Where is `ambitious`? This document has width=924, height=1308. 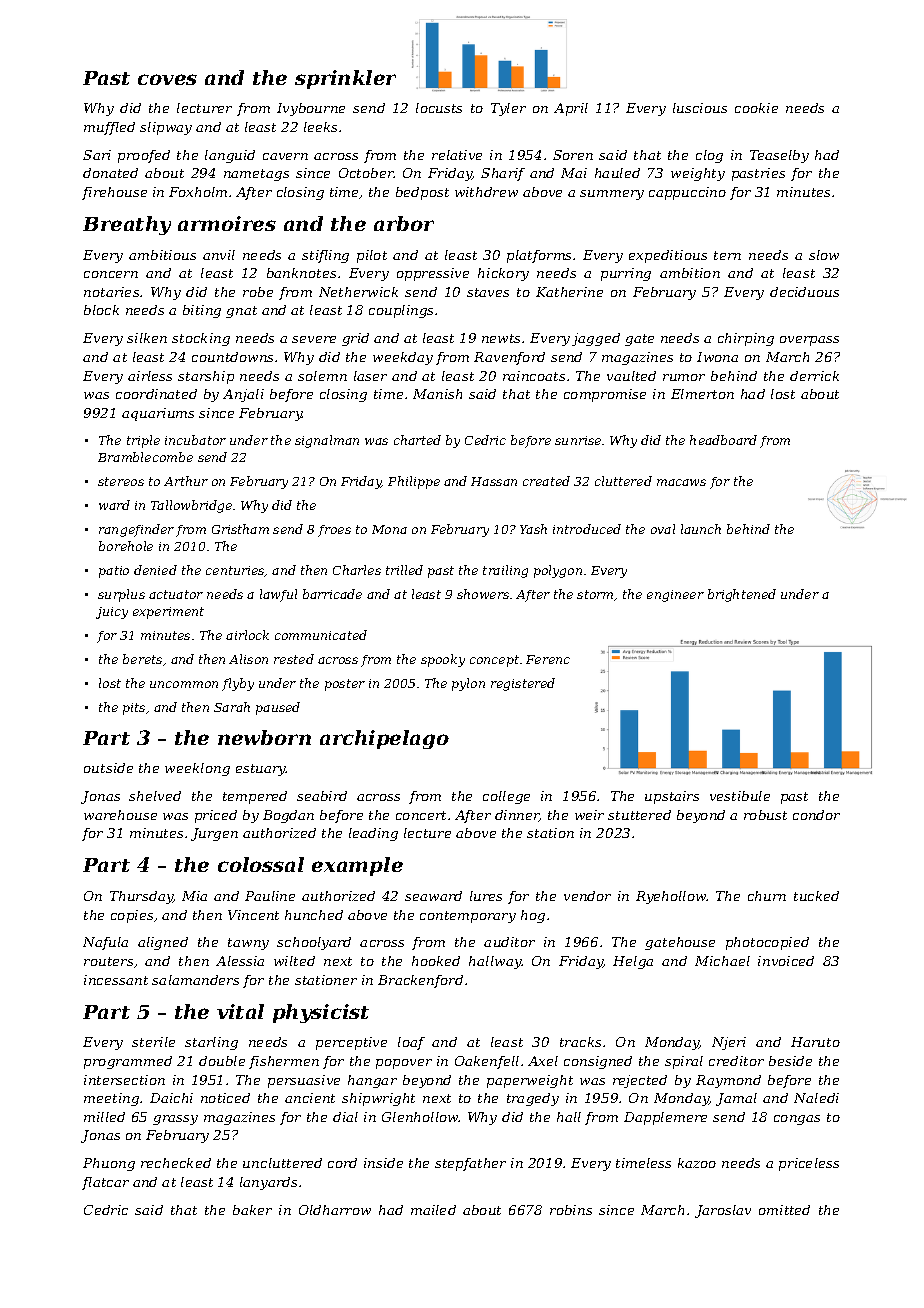
ambitious is located at coordinates (162, 255).
